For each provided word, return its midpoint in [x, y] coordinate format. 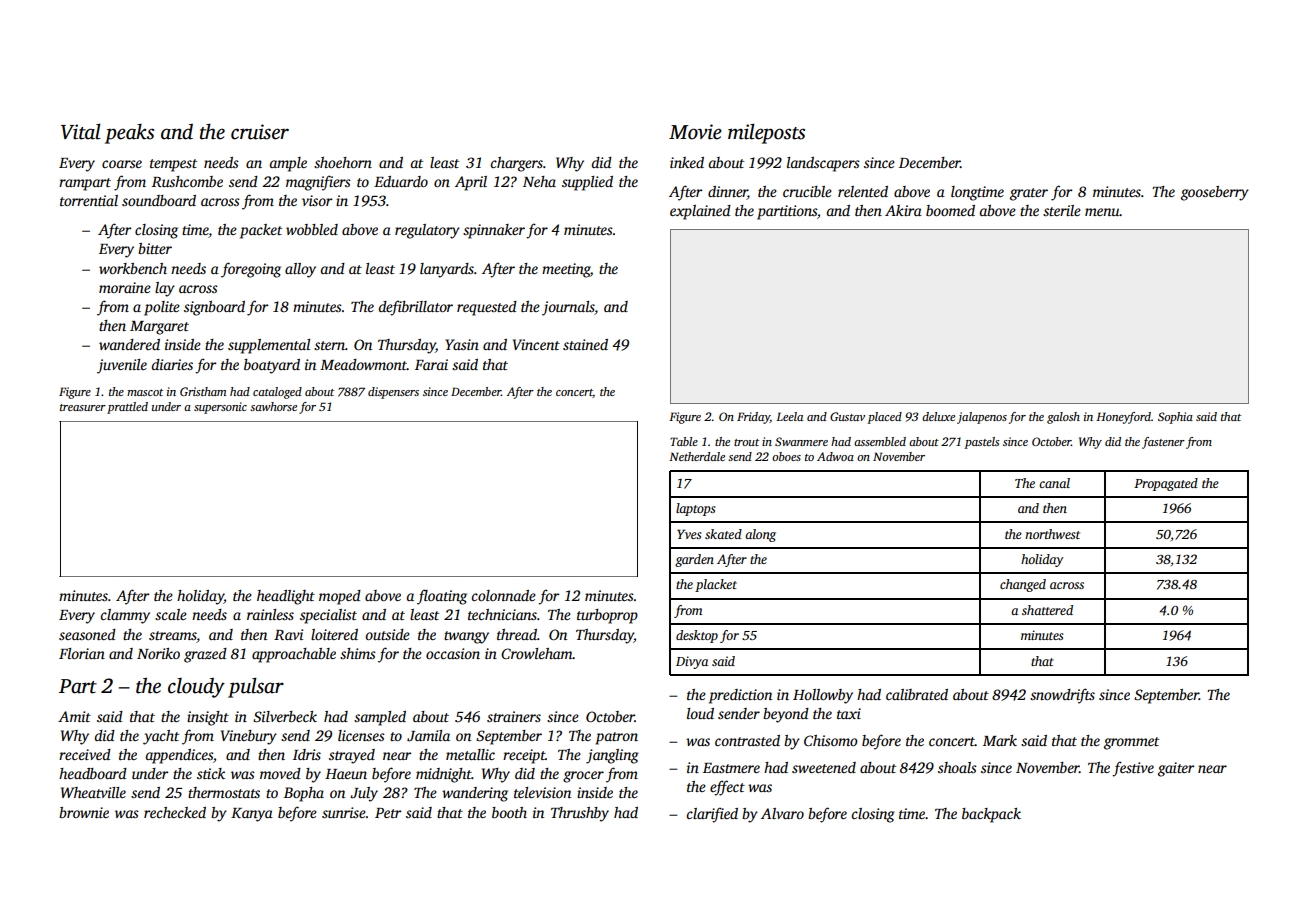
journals [568, 308]
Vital [81, 131]
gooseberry [1215, 193]
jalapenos [982, 418]
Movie [695, 132]
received [85, 754]
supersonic [220, 408]
